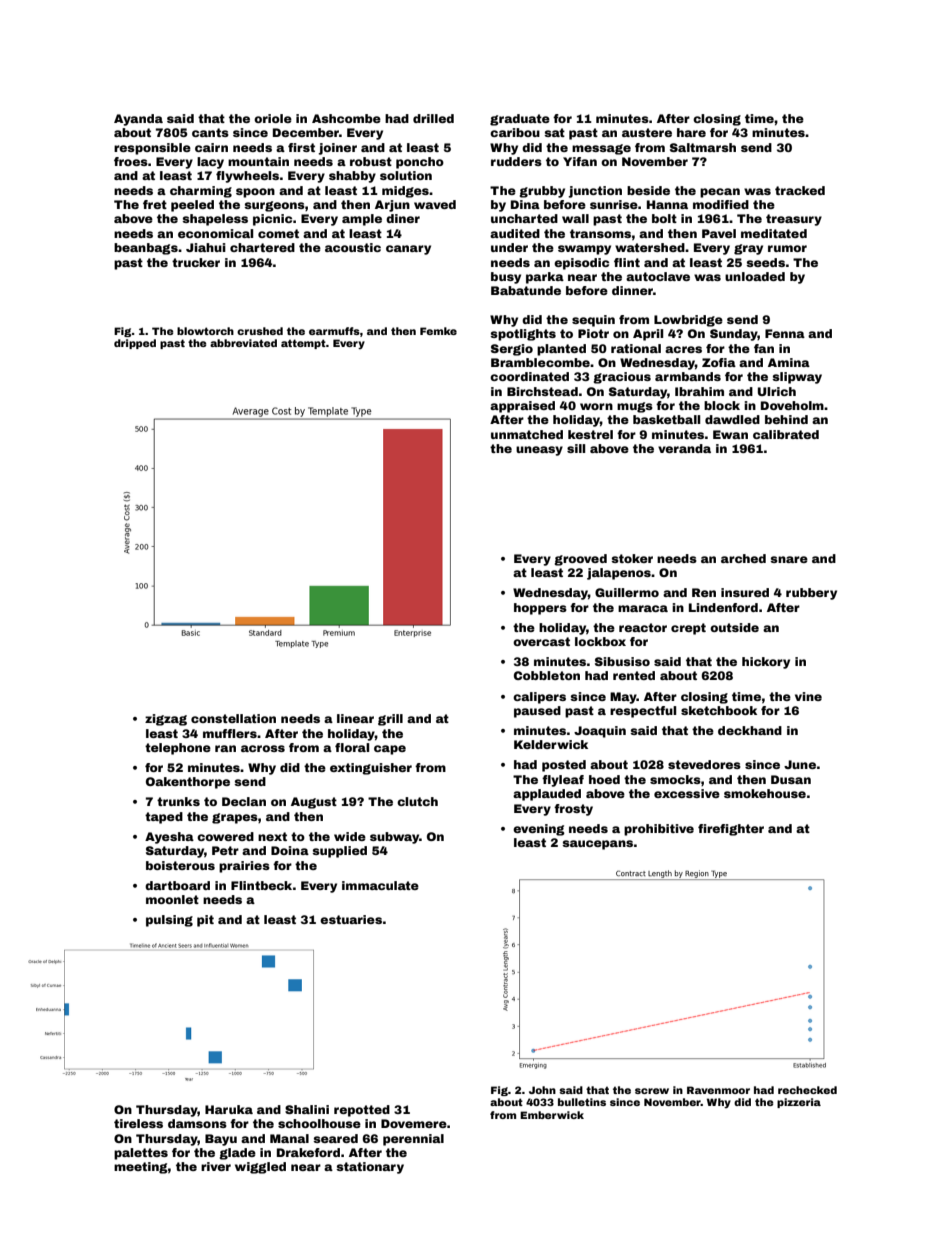  I want to click on subway, so click(394, 838).
